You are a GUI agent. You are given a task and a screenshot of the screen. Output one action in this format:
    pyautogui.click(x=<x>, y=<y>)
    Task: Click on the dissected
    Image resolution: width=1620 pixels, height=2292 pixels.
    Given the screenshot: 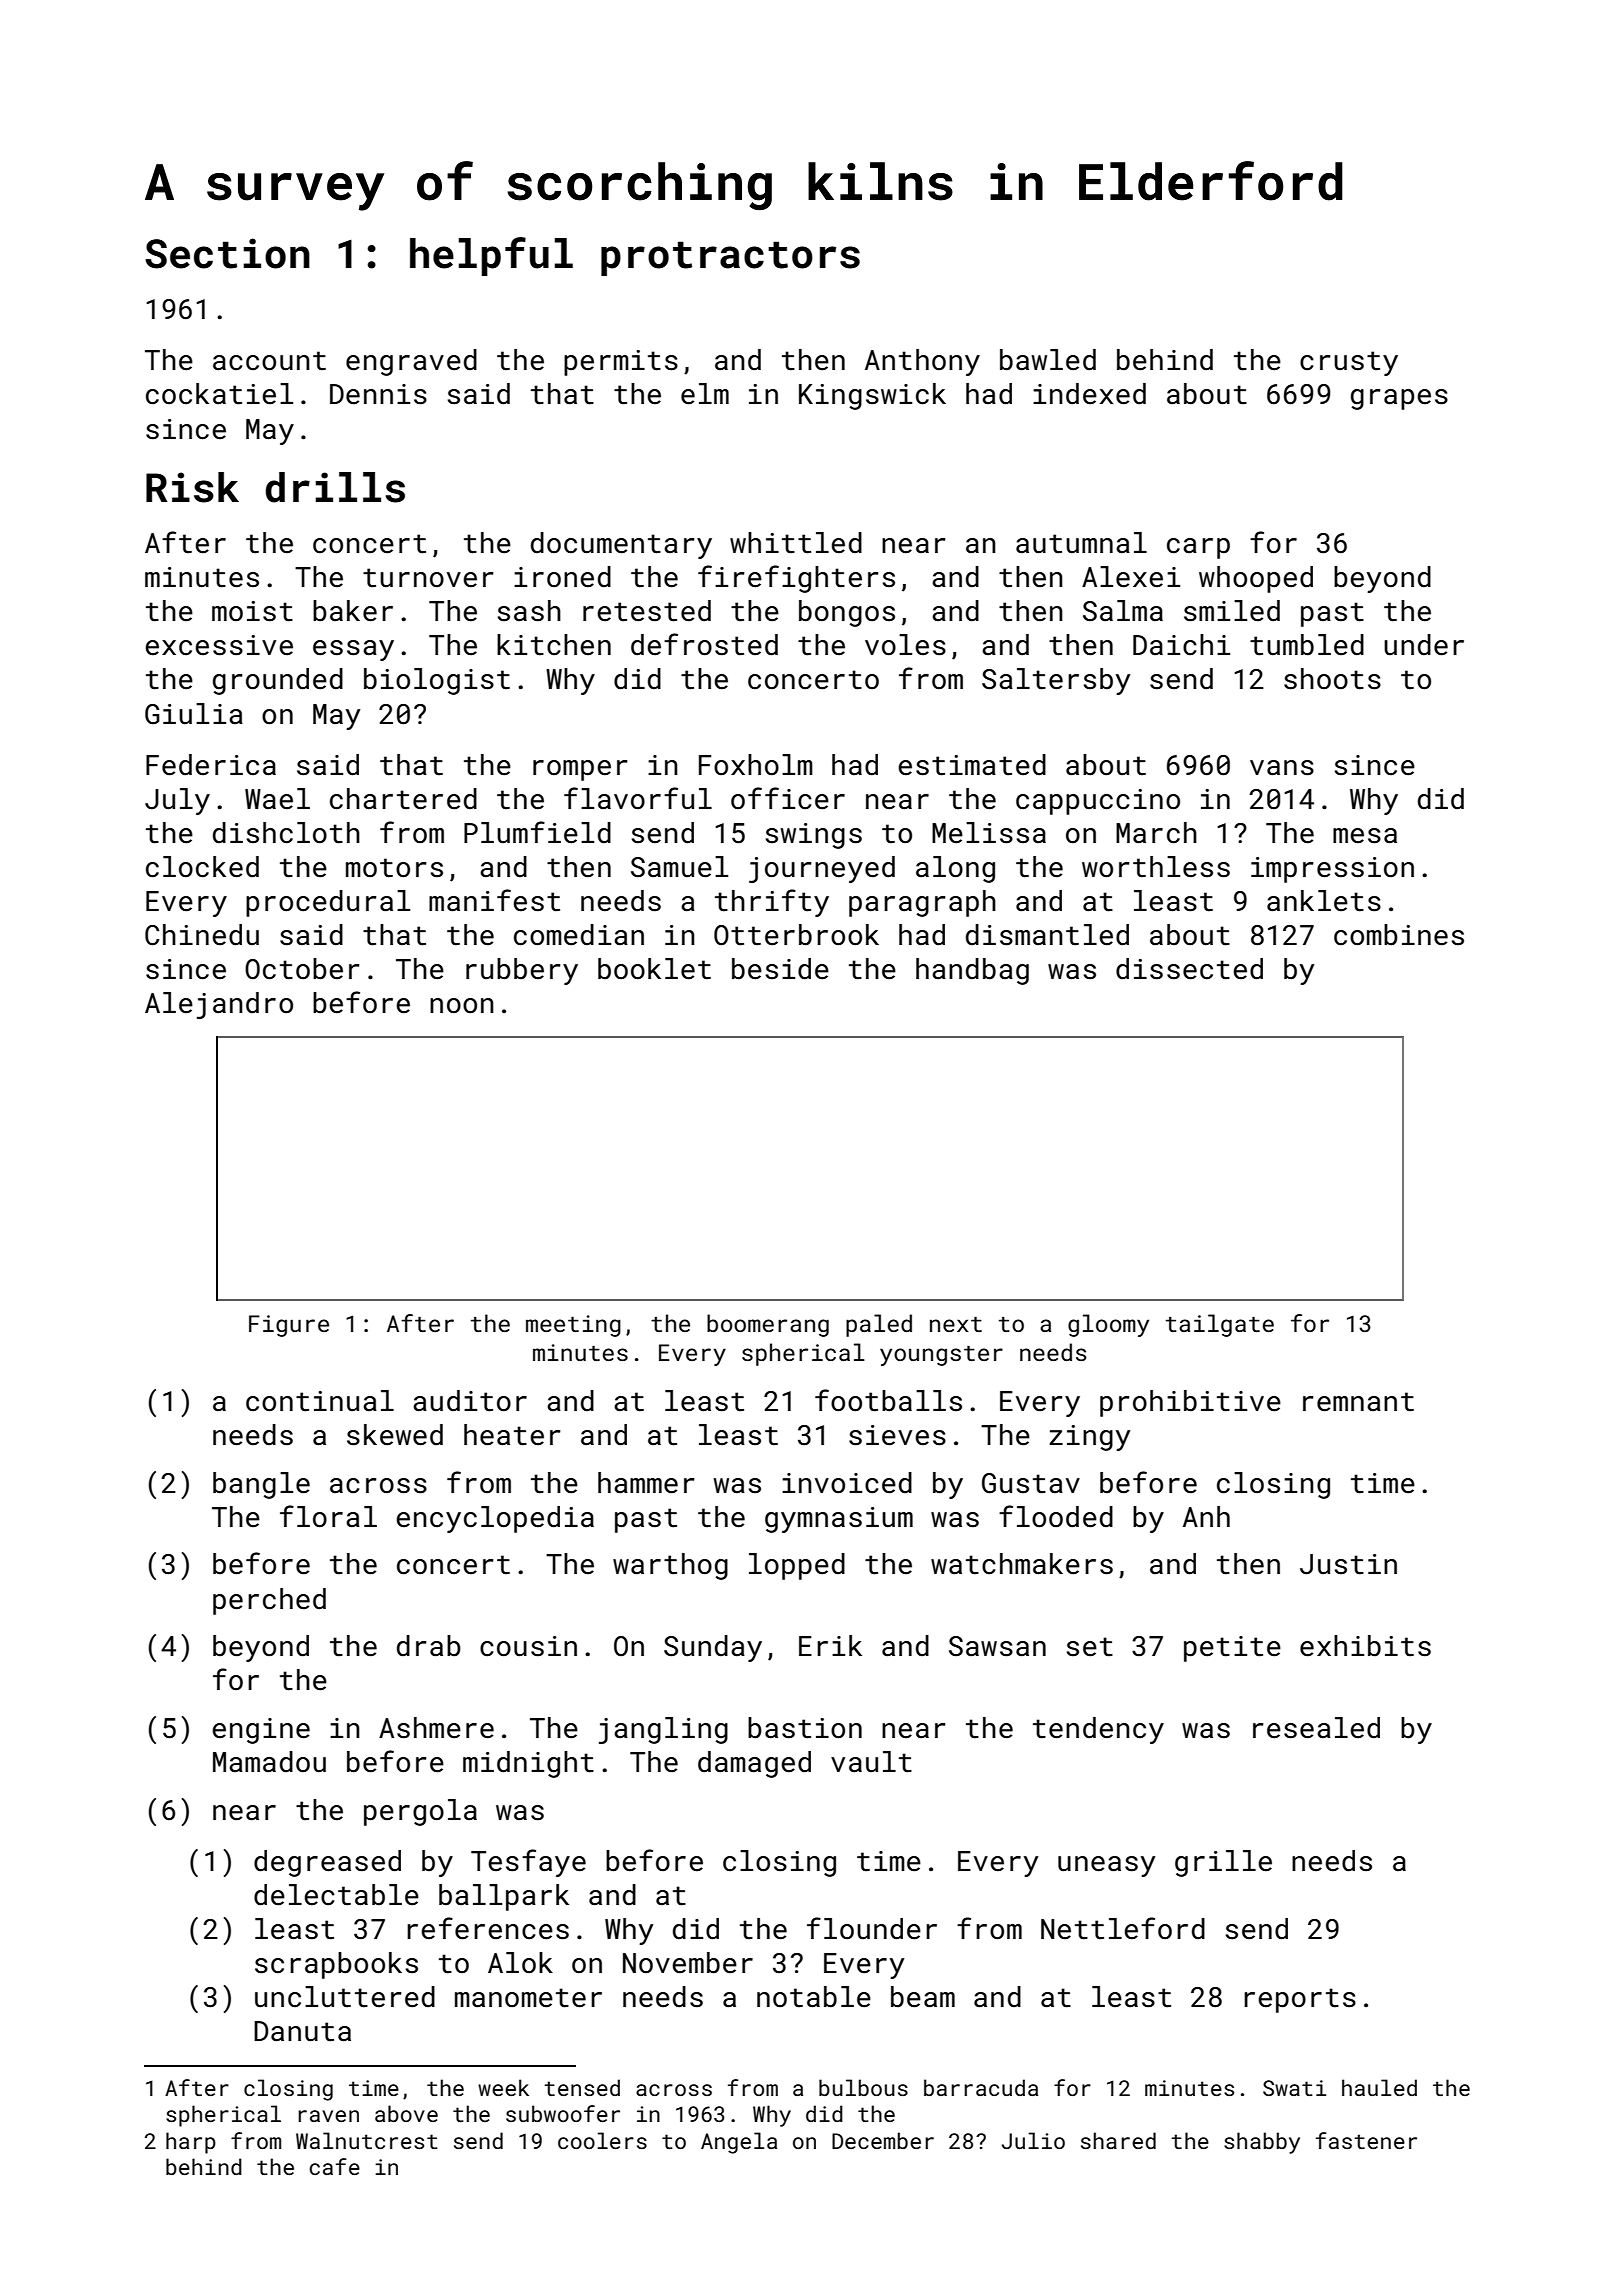 What is the action you would take?
    pyautogui.click(x=1189, y=969)
